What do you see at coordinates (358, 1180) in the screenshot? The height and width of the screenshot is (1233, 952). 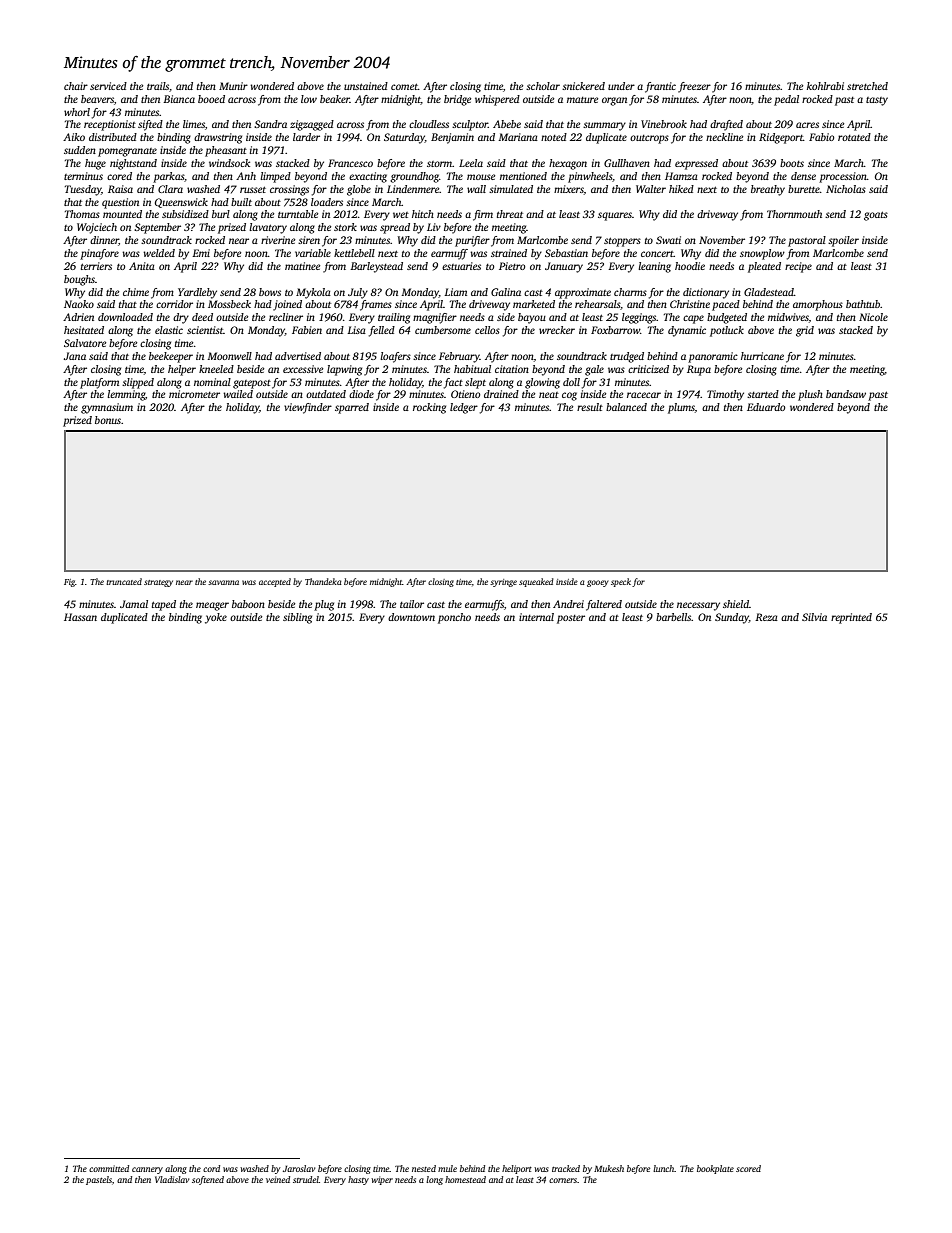 I see `hasty` at bounding box center [358, 1180].
